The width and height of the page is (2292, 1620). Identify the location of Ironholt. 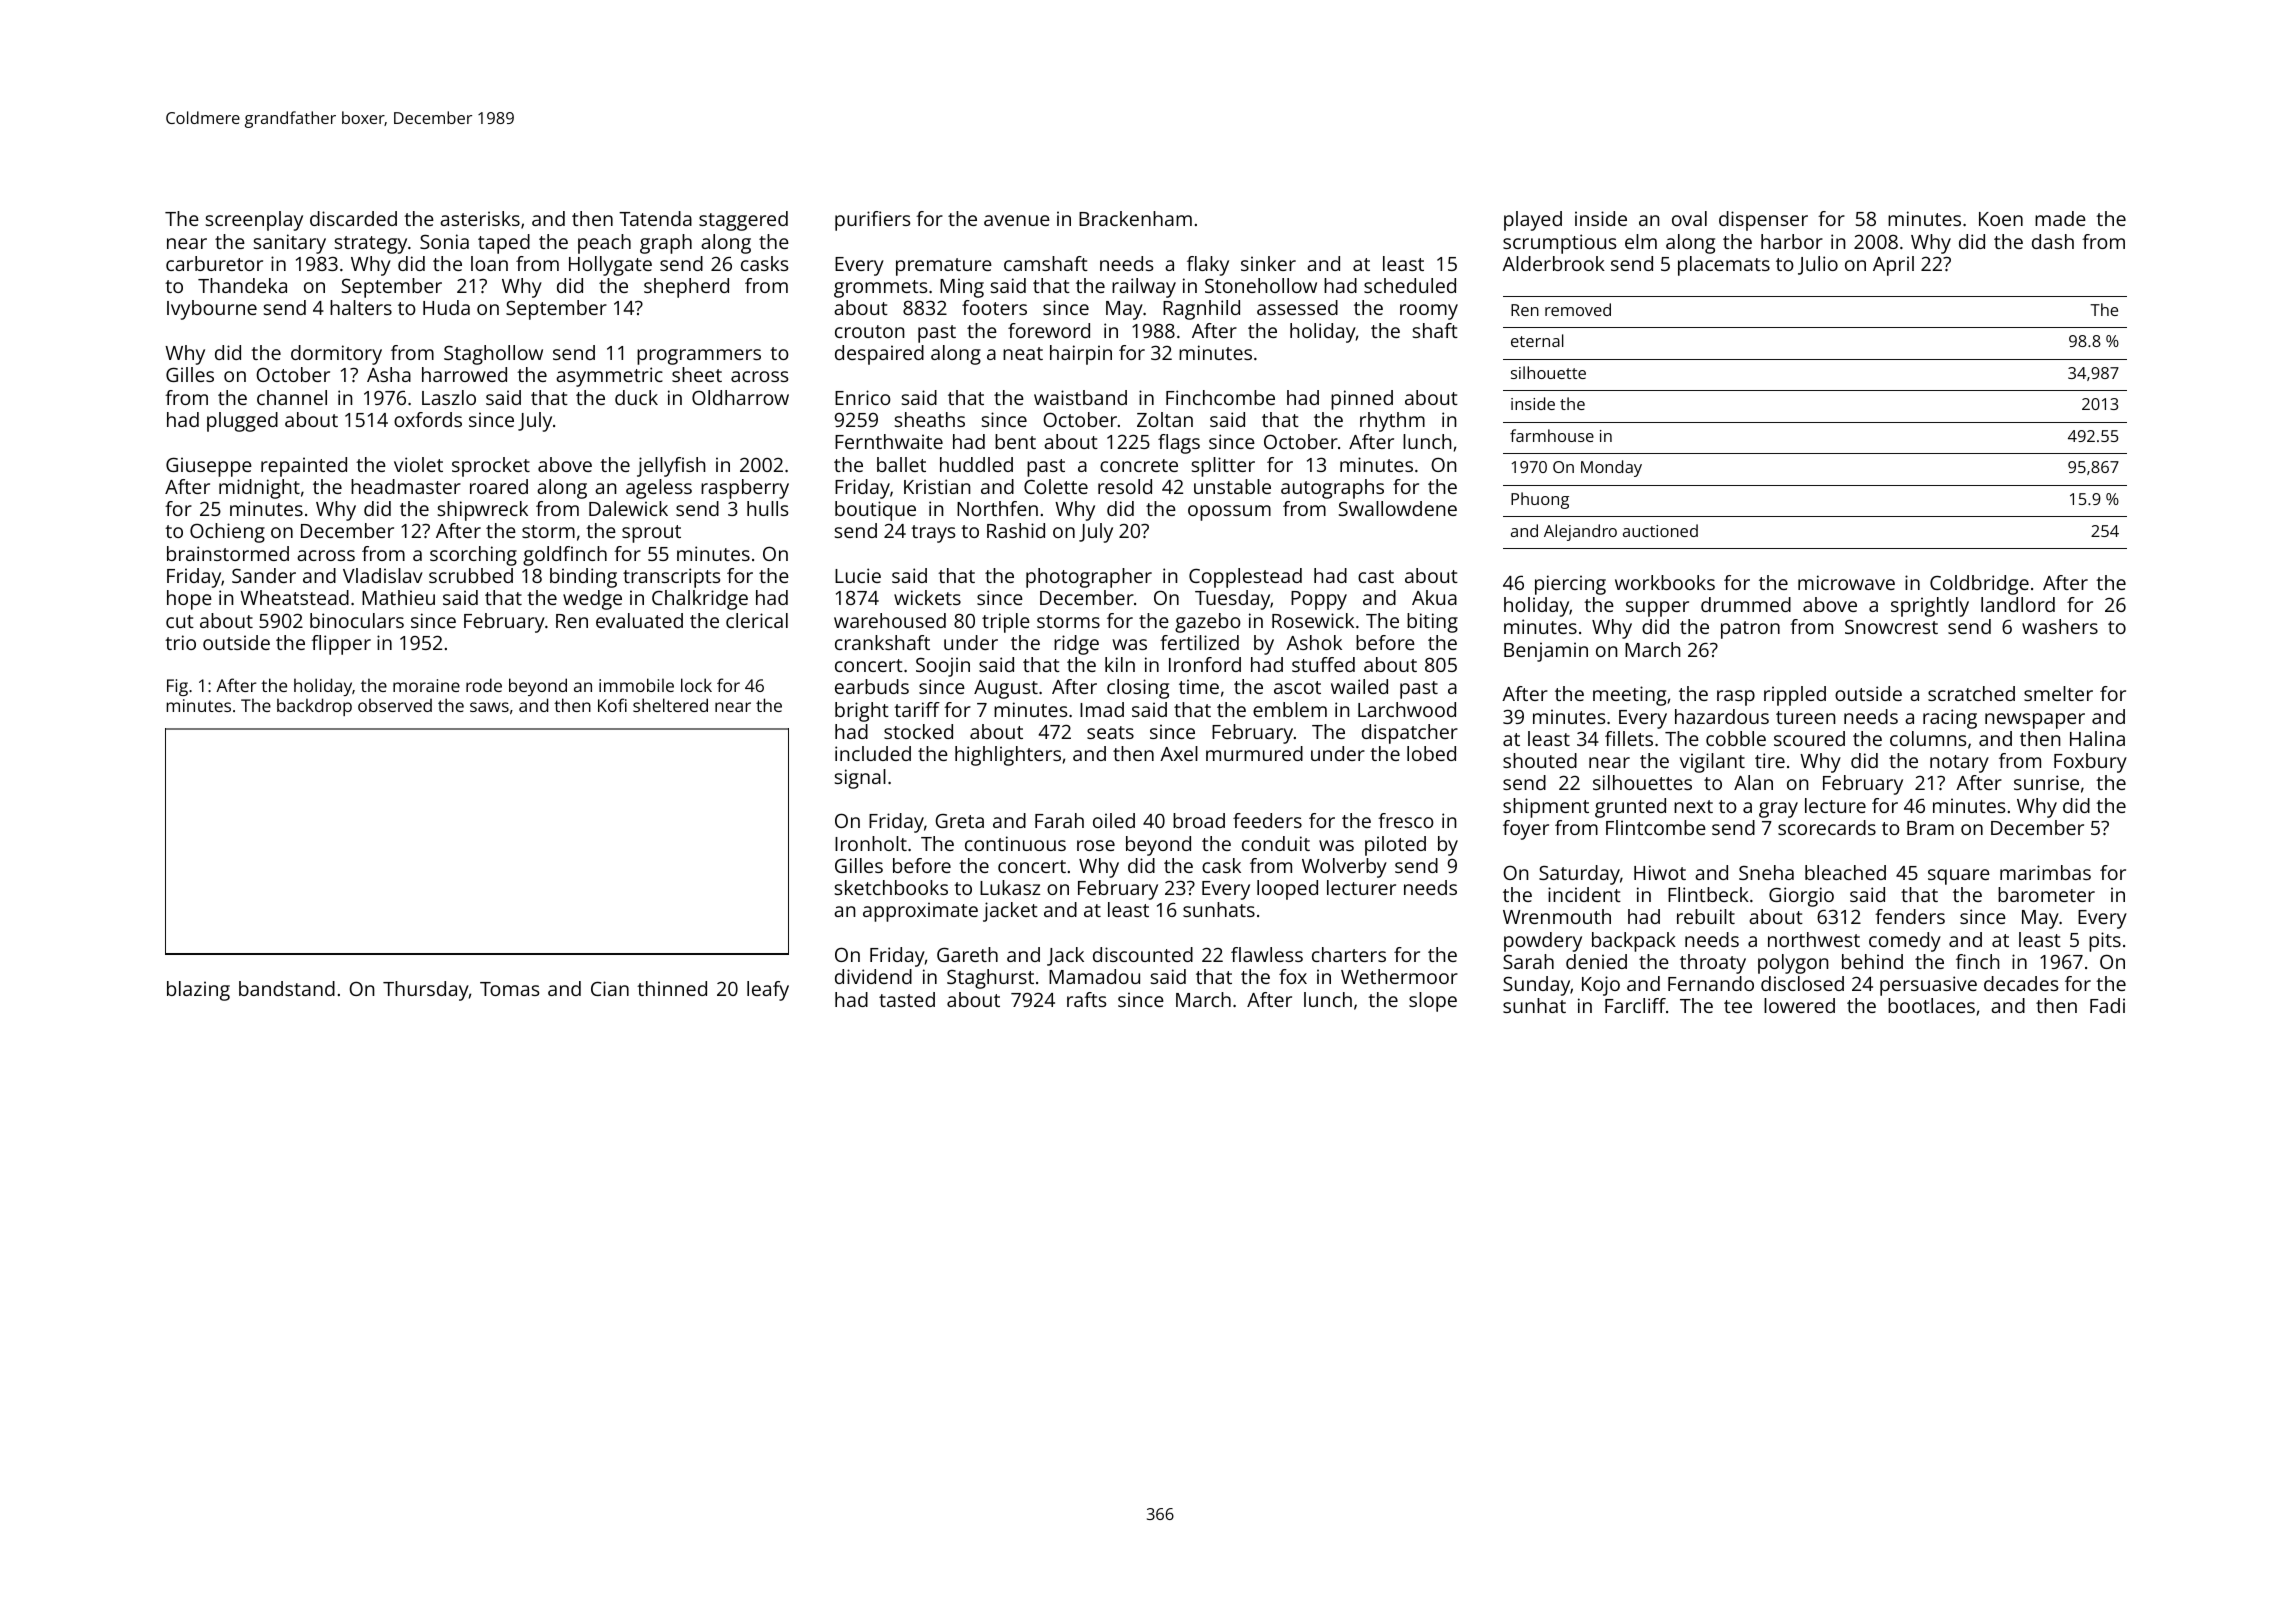
(871, 843).
